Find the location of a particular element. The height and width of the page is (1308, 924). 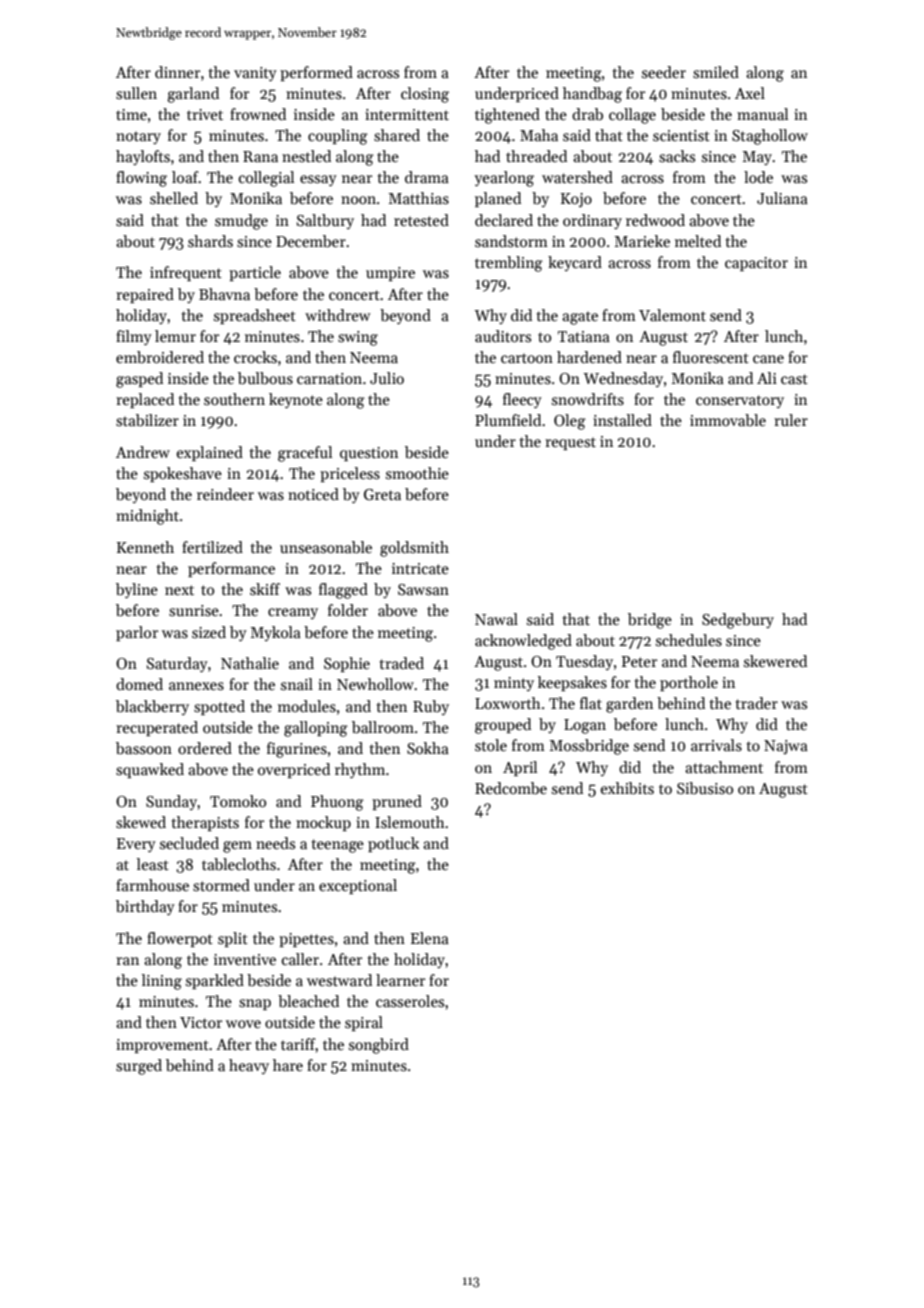

request is located at coordinates (570, 443).
